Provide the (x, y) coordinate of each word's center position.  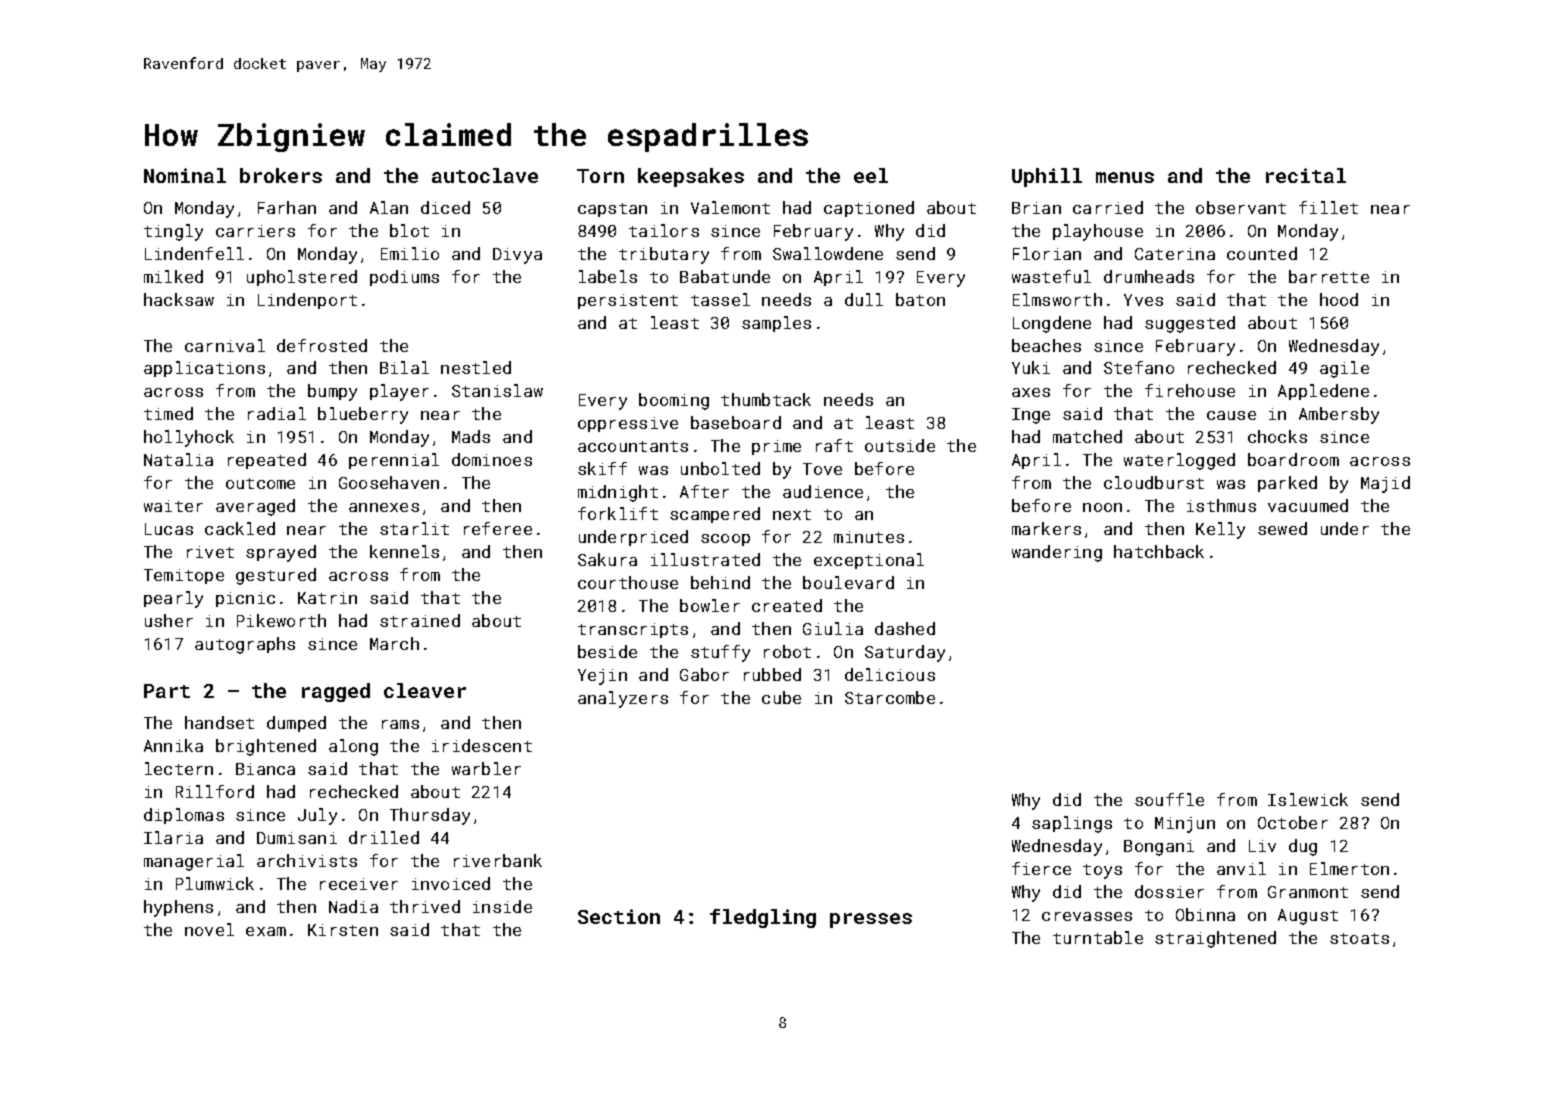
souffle (1169, 799)
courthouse (628, 582)
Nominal (185, 175)
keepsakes (691, 177)
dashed (905, 628)
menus (1125, 177)
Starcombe (890, 697)
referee (498, 528)
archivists (307, 860)
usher (169, 620)
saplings (1072, 824)
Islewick (1308, 799)
